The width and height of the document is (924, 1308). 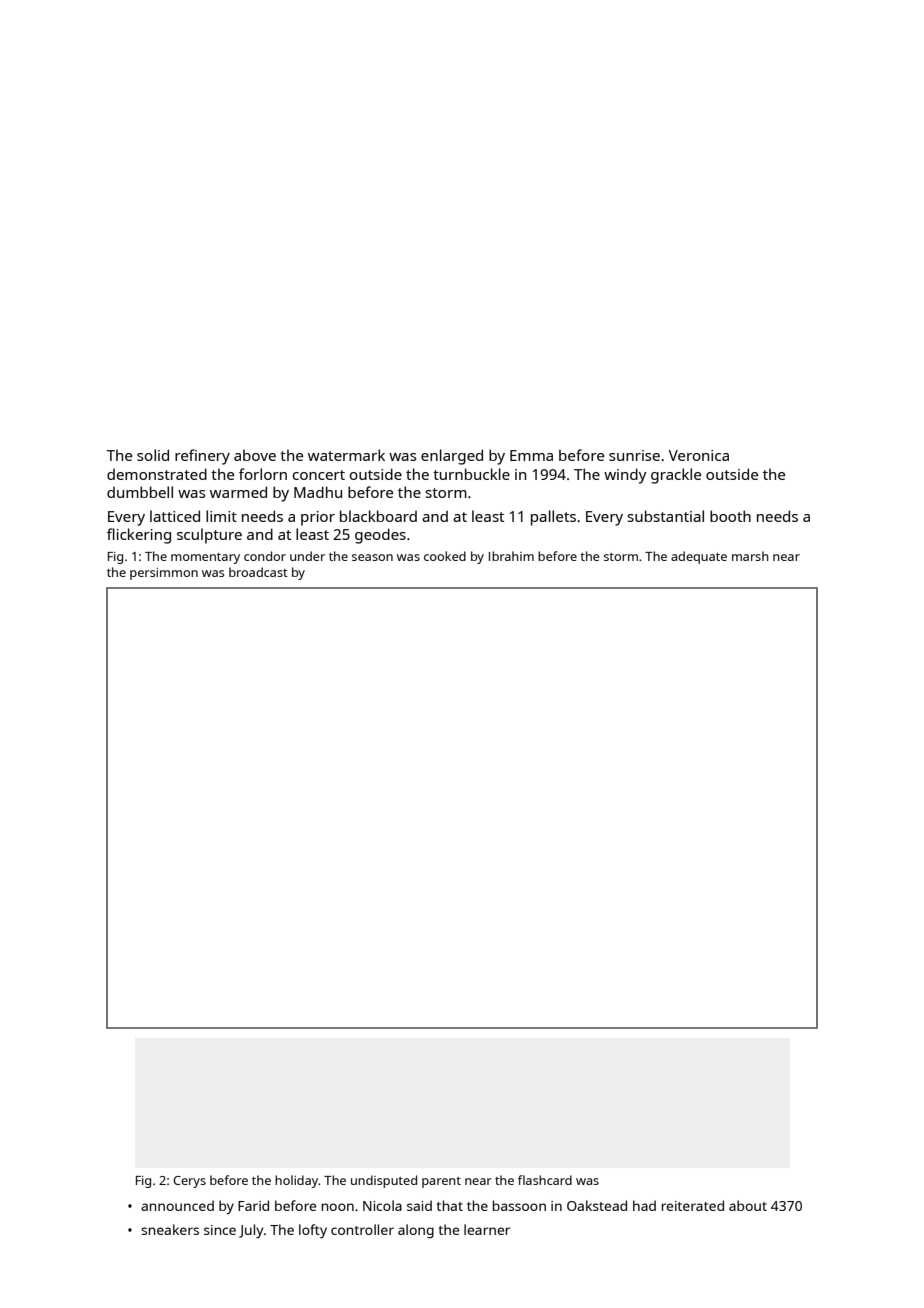 I want to click on along, so click(x=416, y=1231).
